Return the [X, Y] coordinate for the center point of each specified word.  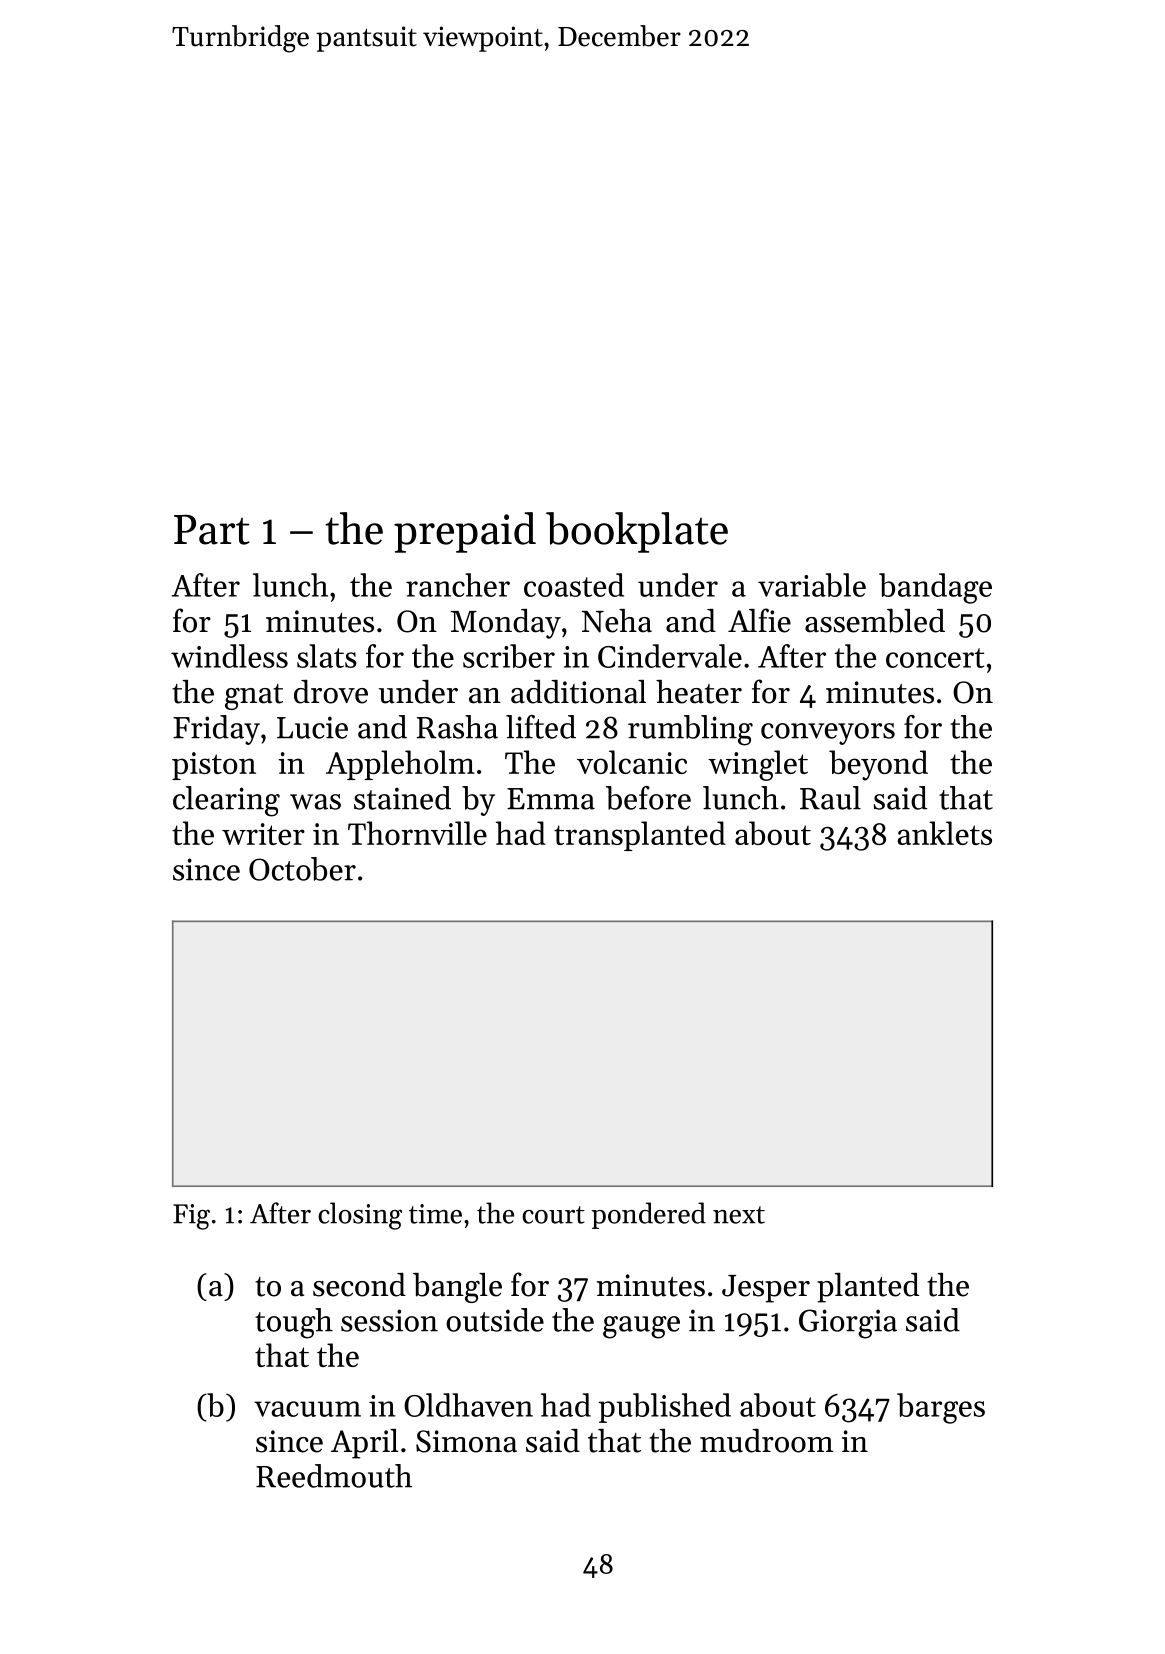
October [302, 869]
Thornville [417, 833]
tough [294, 1323]
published [664, 1408]
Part [212, 530]
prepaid [465, 532]
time [435, 1214]
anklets [945, 833]
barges [941, 1408]
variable [812, 585]
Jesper [766, 1289]
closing [360, 1216]
